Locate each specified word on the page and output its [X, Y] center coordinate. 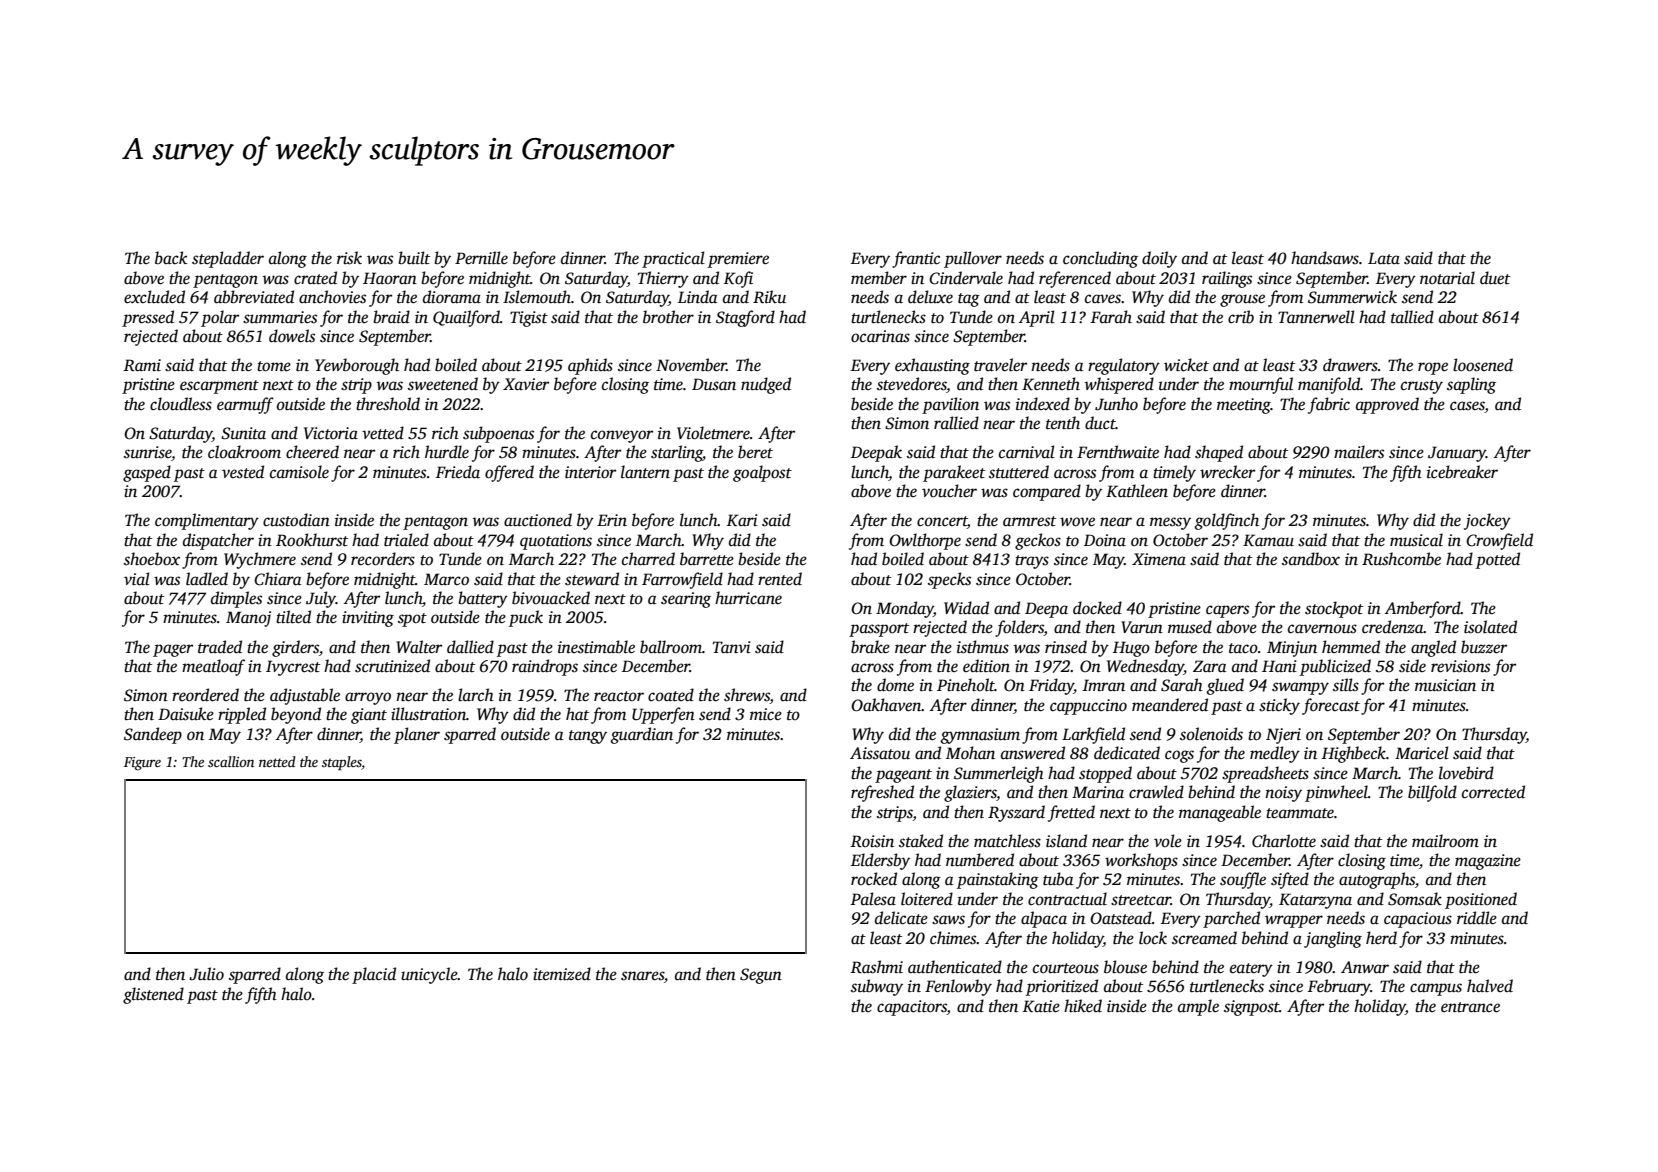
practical [673, 259]
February [1339, 987]
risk [349, 258]
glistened [153, 995]
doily [1159, 259]
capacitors [912, 1008]
